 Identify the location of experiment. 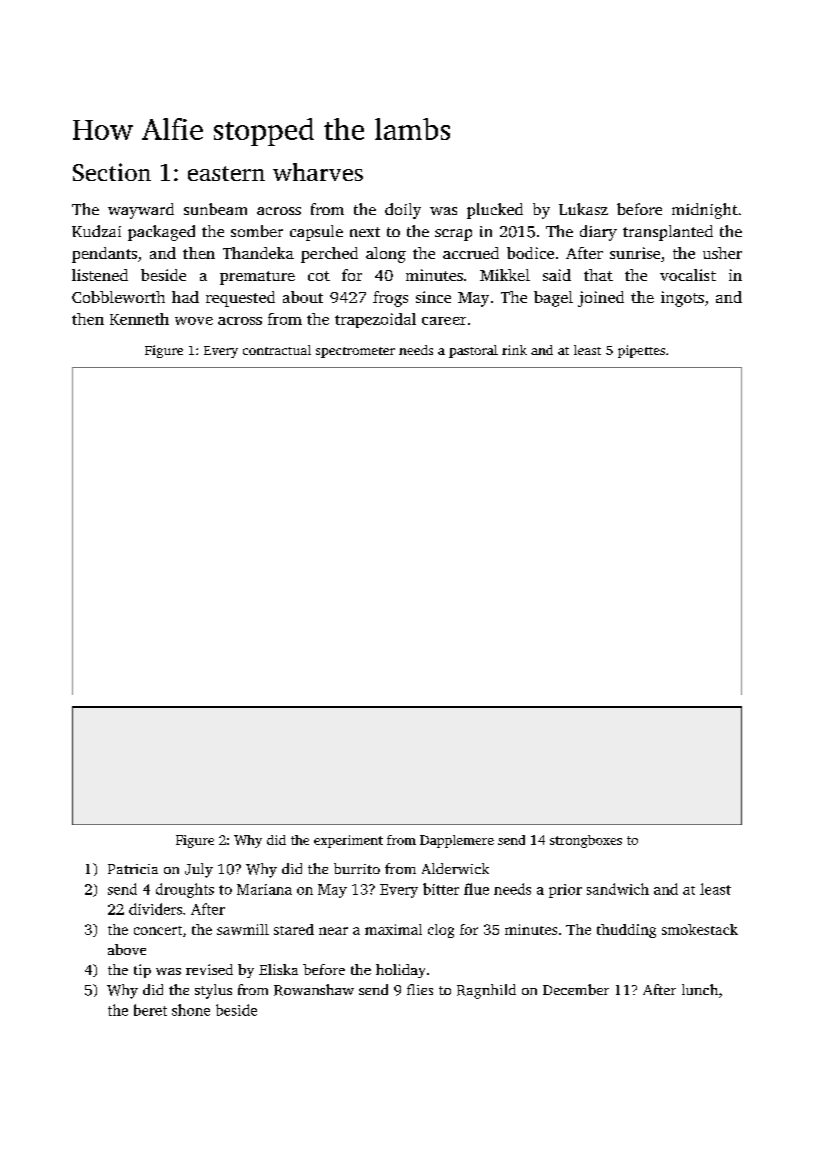
(348, 841).
